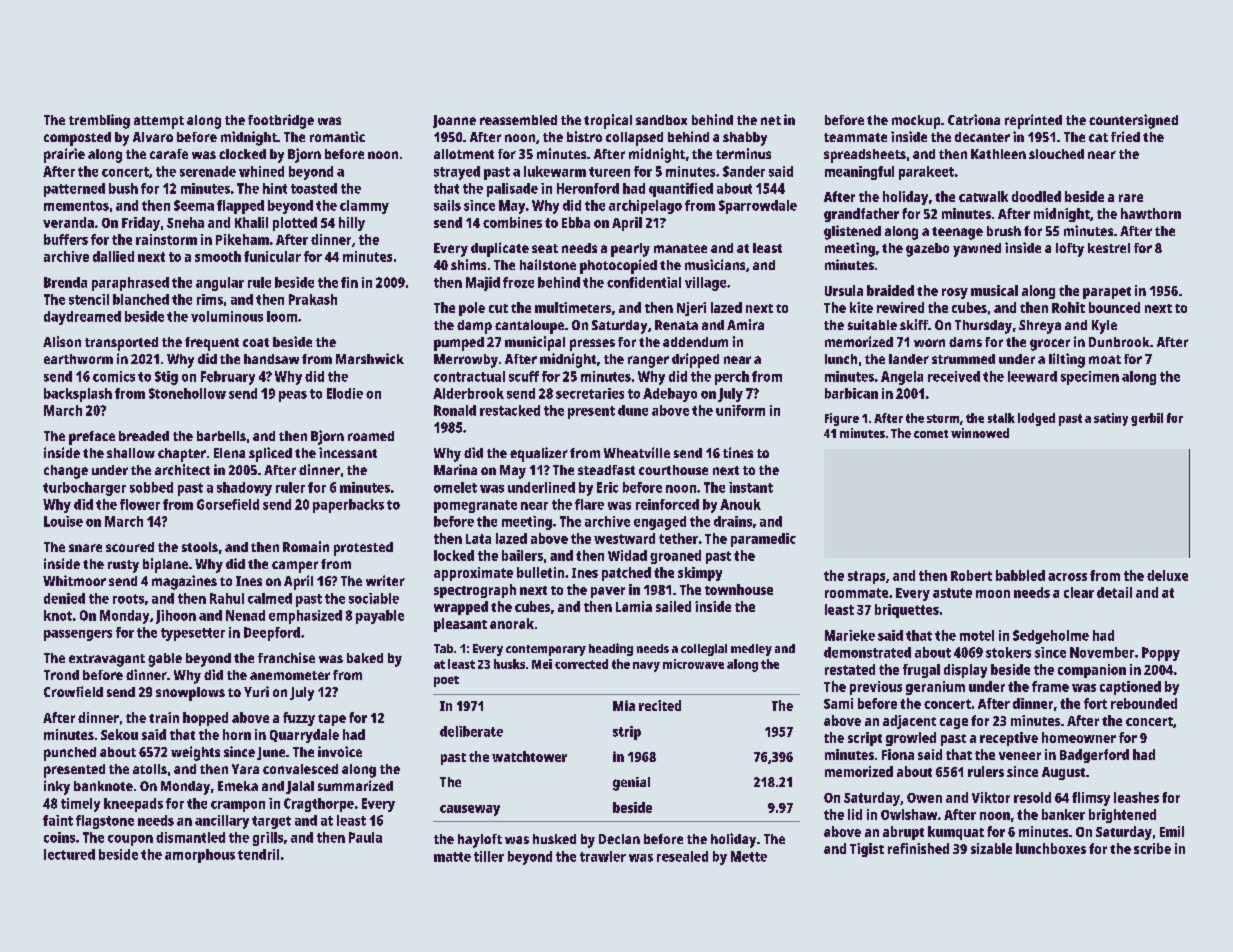 This page has width=1233, height=952. I want to click on Whitmoor, so click(74, 580).
